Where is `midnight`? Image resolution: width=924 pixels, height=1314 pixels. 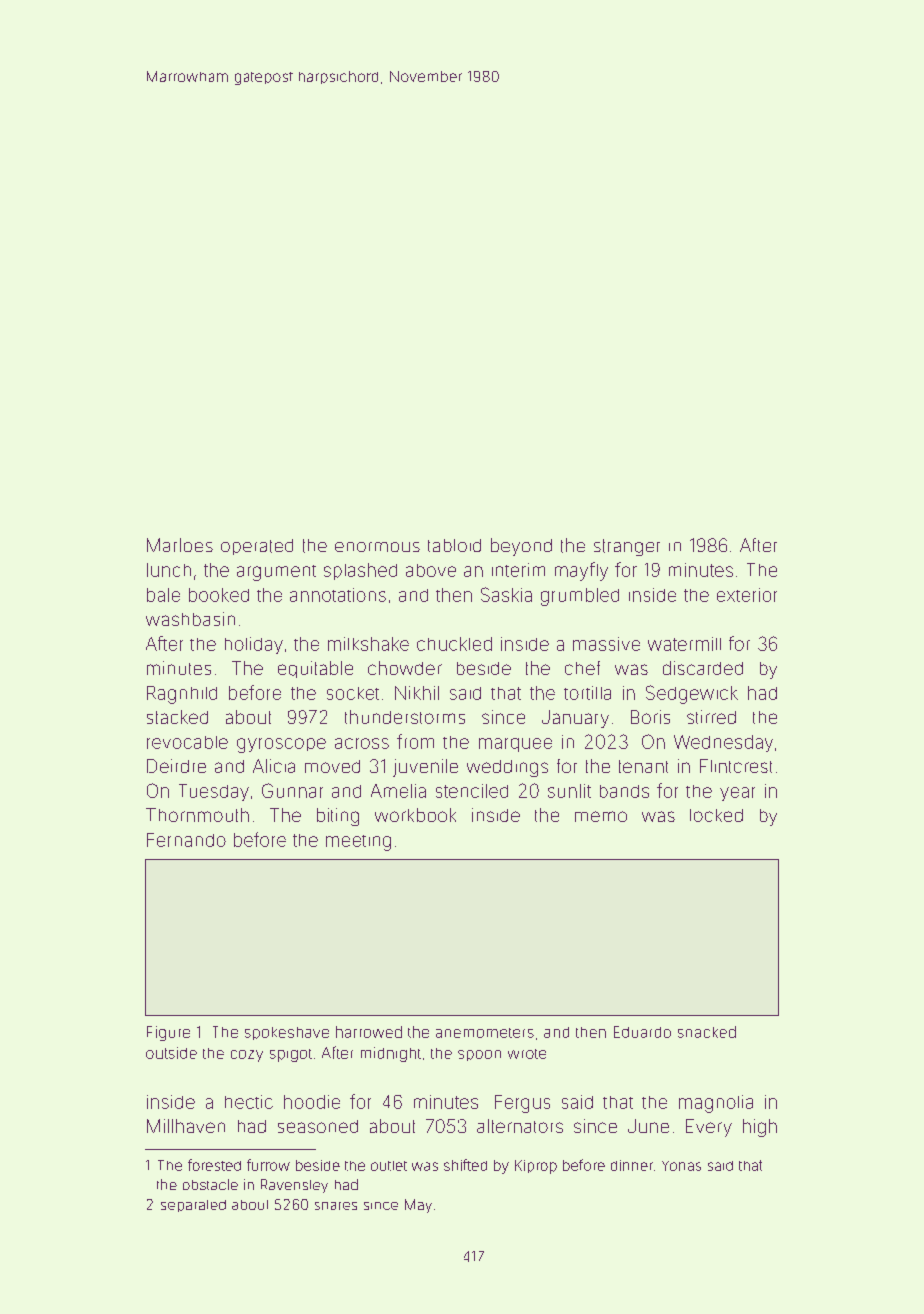 midnight is located at coordinates (391, 1054).
